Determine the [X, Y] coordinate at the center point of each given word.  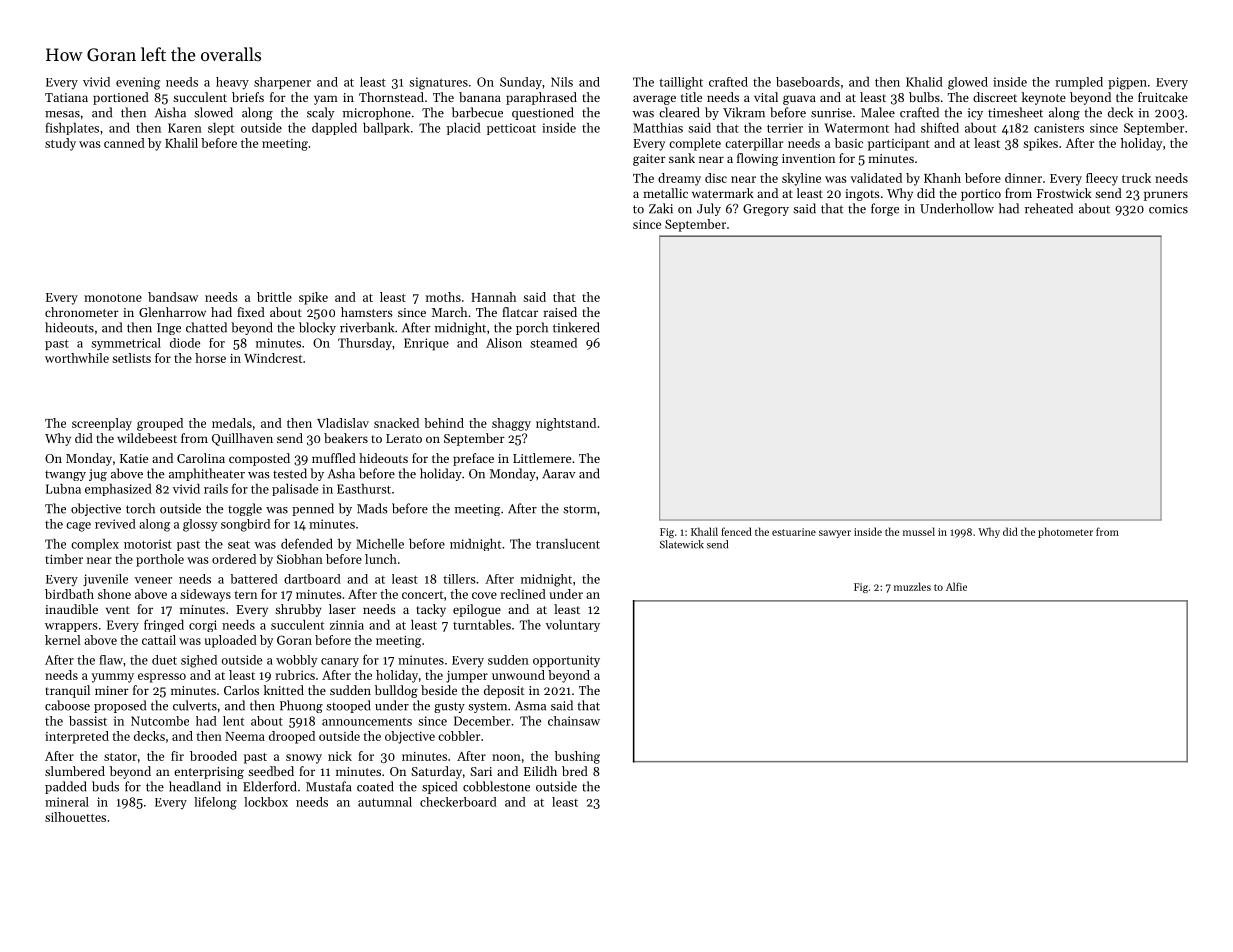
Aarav [559, 474]
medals [232, 423]
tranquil [68, 691]
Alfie [956, 586]
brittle [274, 297]
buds [105, 786]
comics [1168, 209]
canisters [1059, 128]
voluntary [573, 626]
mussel [919, 531]
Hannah [493, 297]
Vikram [744, 112]
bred [575, 771]
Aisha [170, 112]
